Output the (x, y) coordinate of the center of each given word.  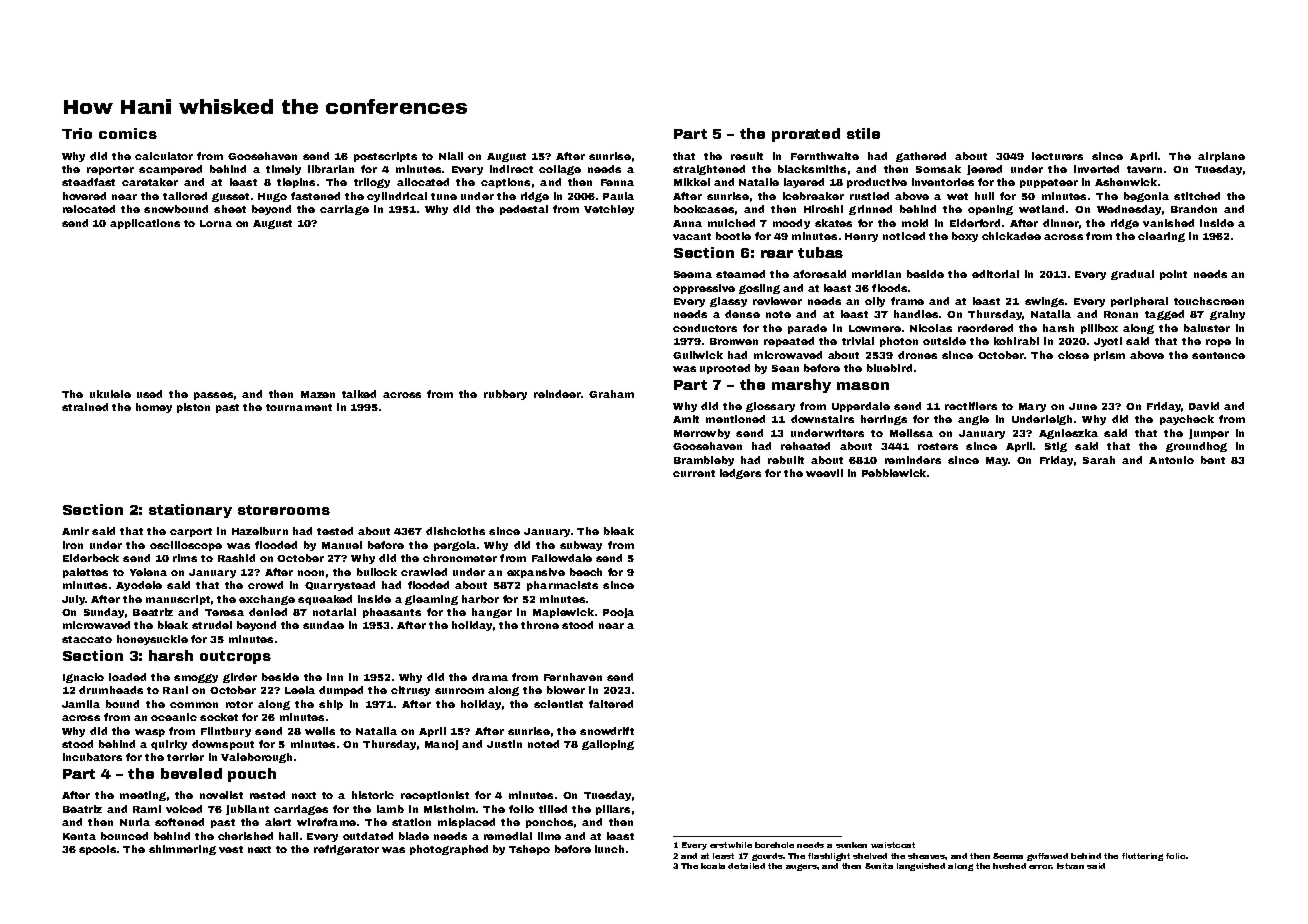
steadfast (88, 182)
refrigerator (346, 850)
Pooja (618, 613)
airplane (1221, 157)
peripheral (1139, 302)
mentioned (735, 419)
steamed (740, 274)
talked (359, 394)
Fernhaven (573, 677)
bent (1213, 460)
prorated (806, 135)
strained (85, 407)
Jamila (81, 704)
